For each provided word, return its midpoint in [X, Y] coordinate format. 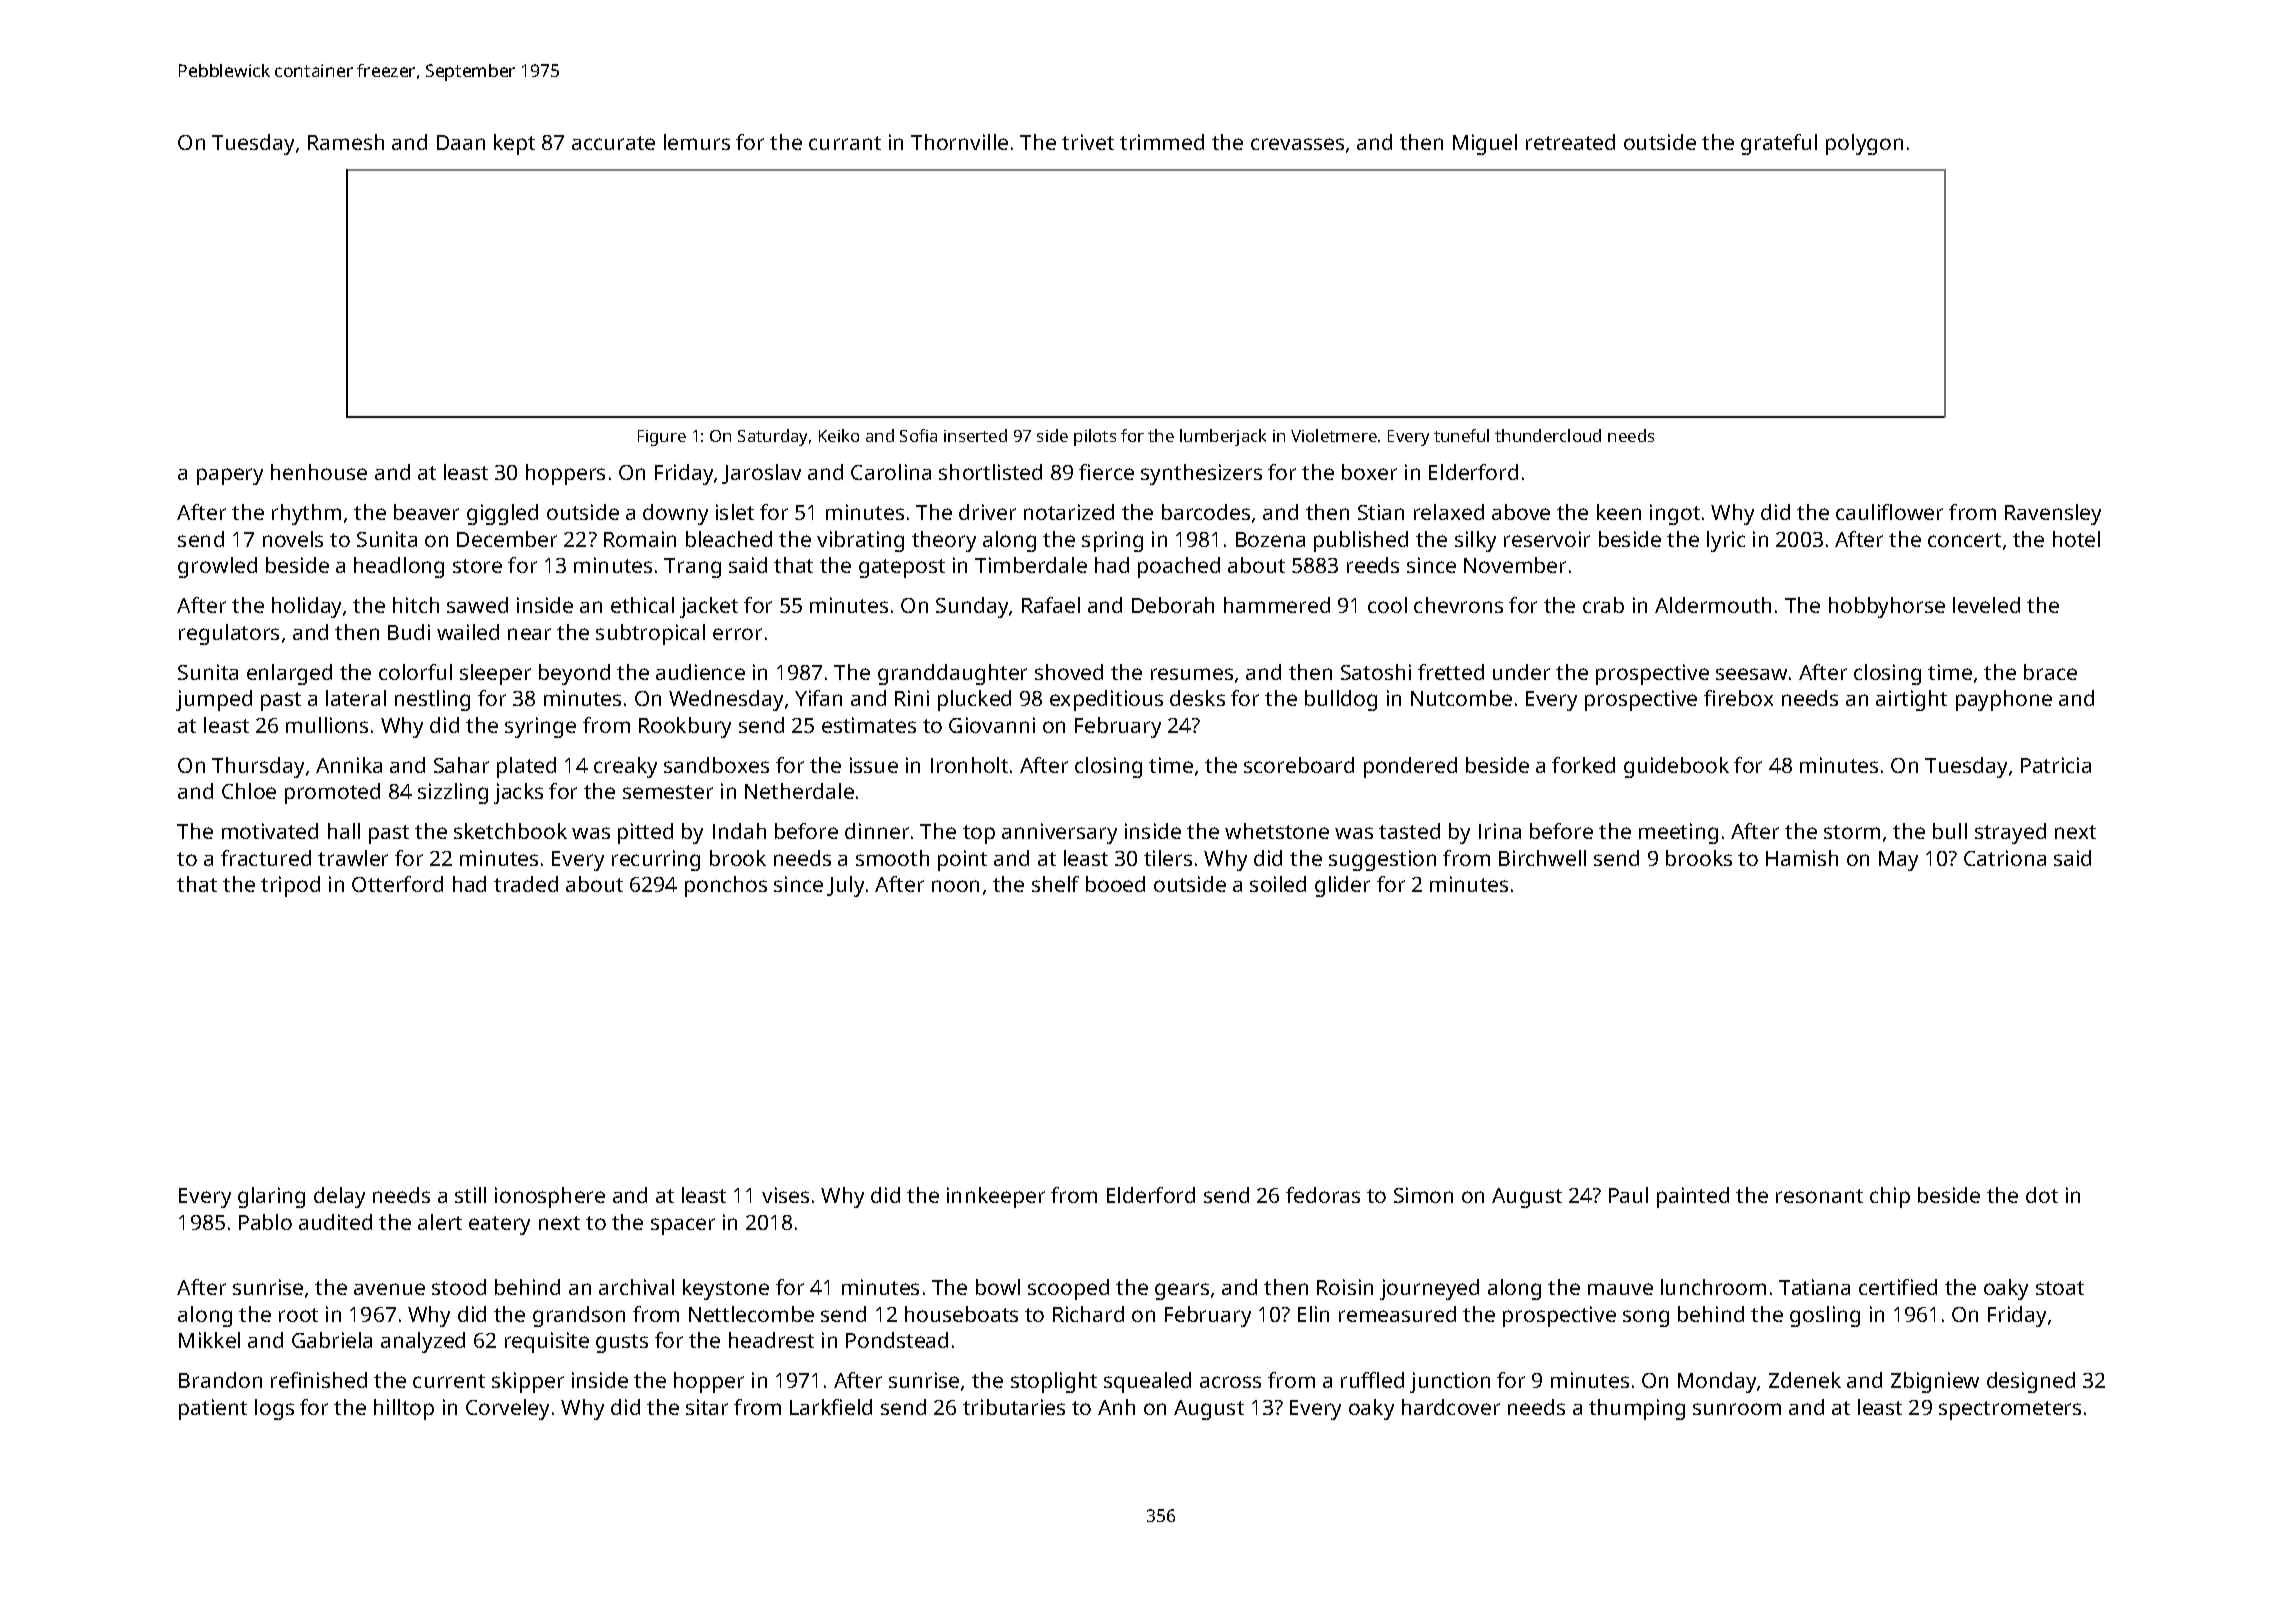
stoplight [1054, 1382]
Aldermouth [1713, 605]
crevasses [1297, 144]
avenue [389, 1289]
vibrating [860, 541]
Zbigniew [1935, 1382]
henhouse [319, 472]
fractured [266, 858]
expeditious [1106, 700]
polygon [1864, 144]
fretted [1451, 672]
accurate [613, 143]
